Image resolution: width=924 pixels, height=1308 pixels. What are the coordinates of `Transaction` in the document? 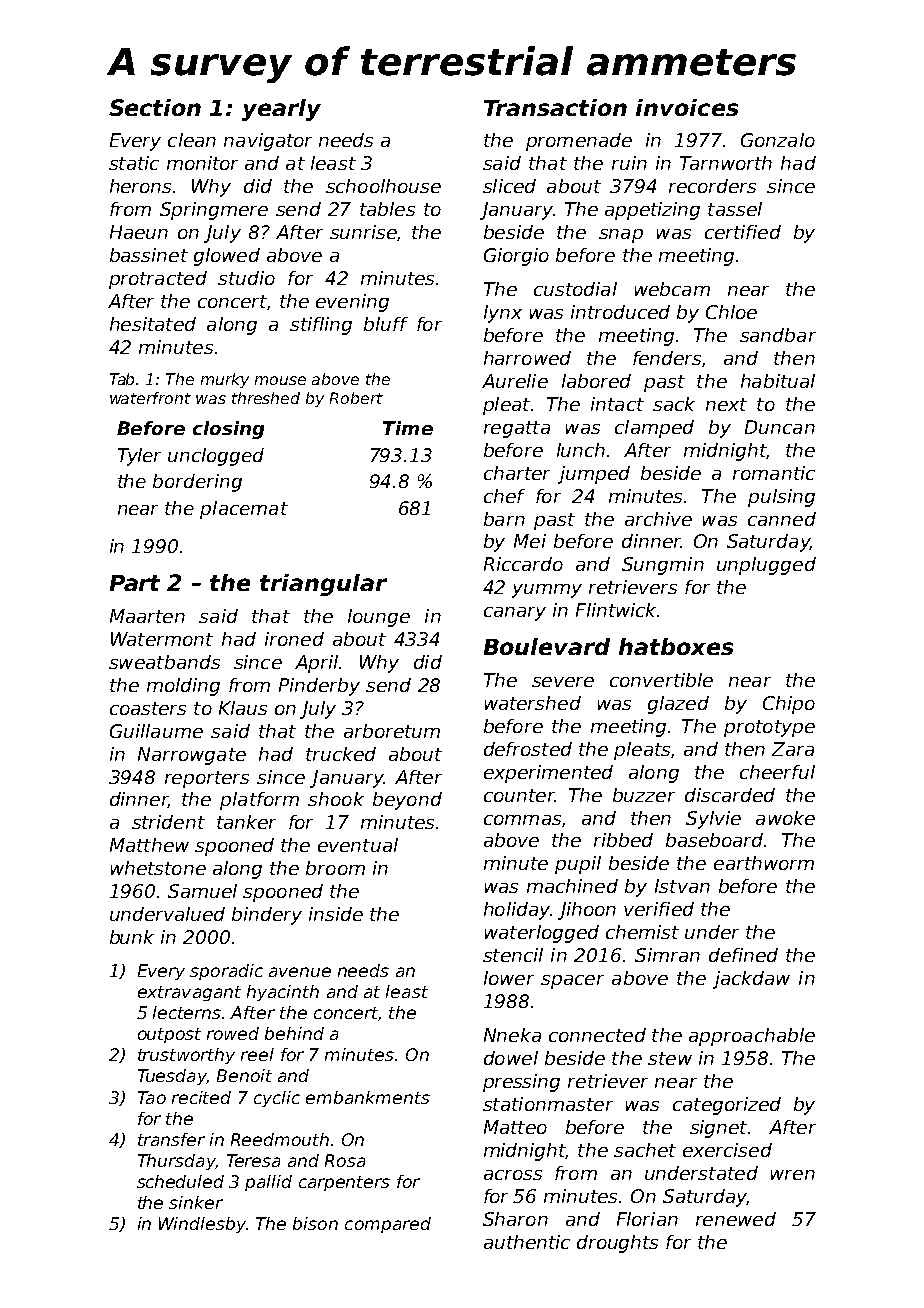 It's located at (555, 107).
